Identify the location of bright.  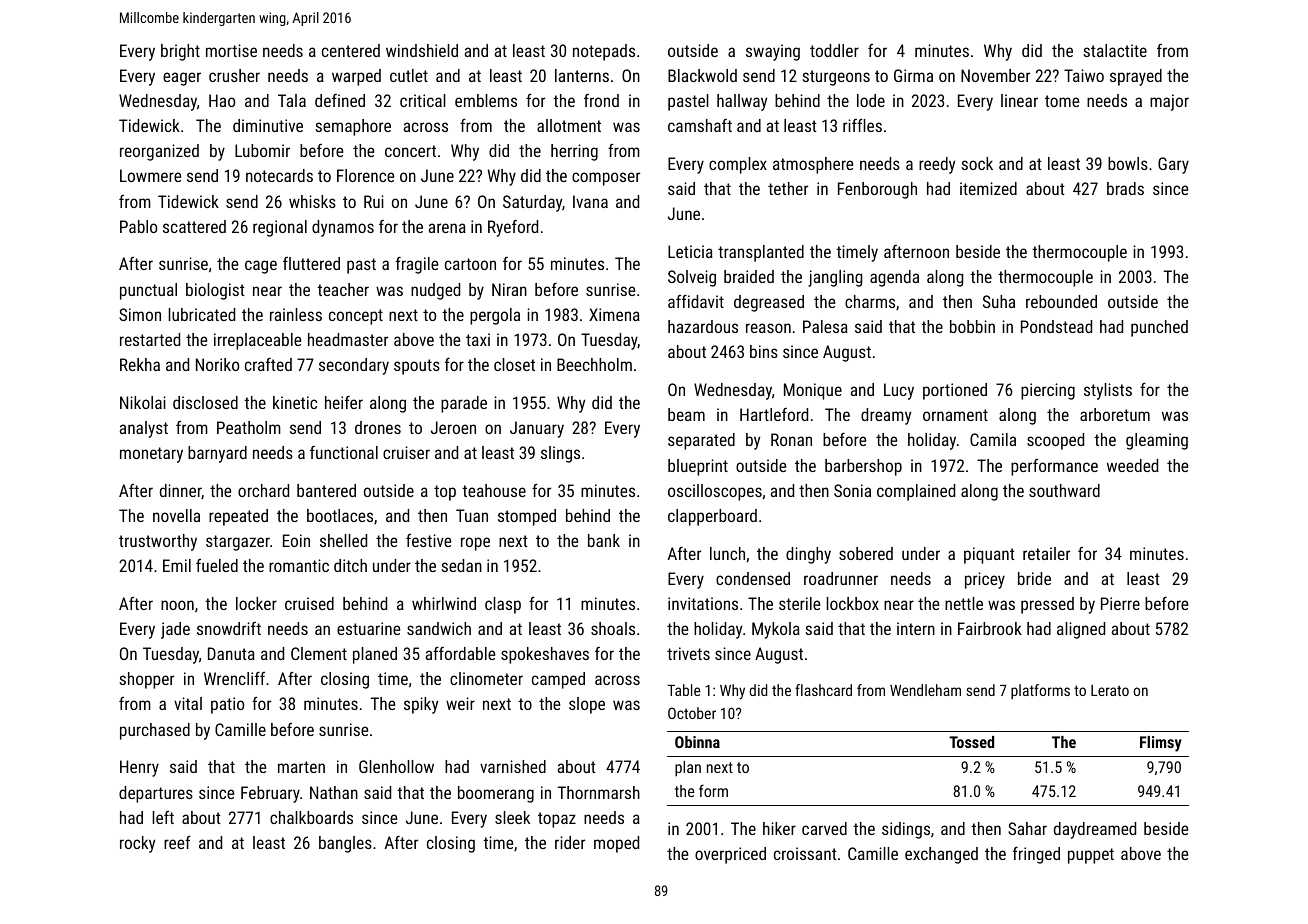
(180, 52).
